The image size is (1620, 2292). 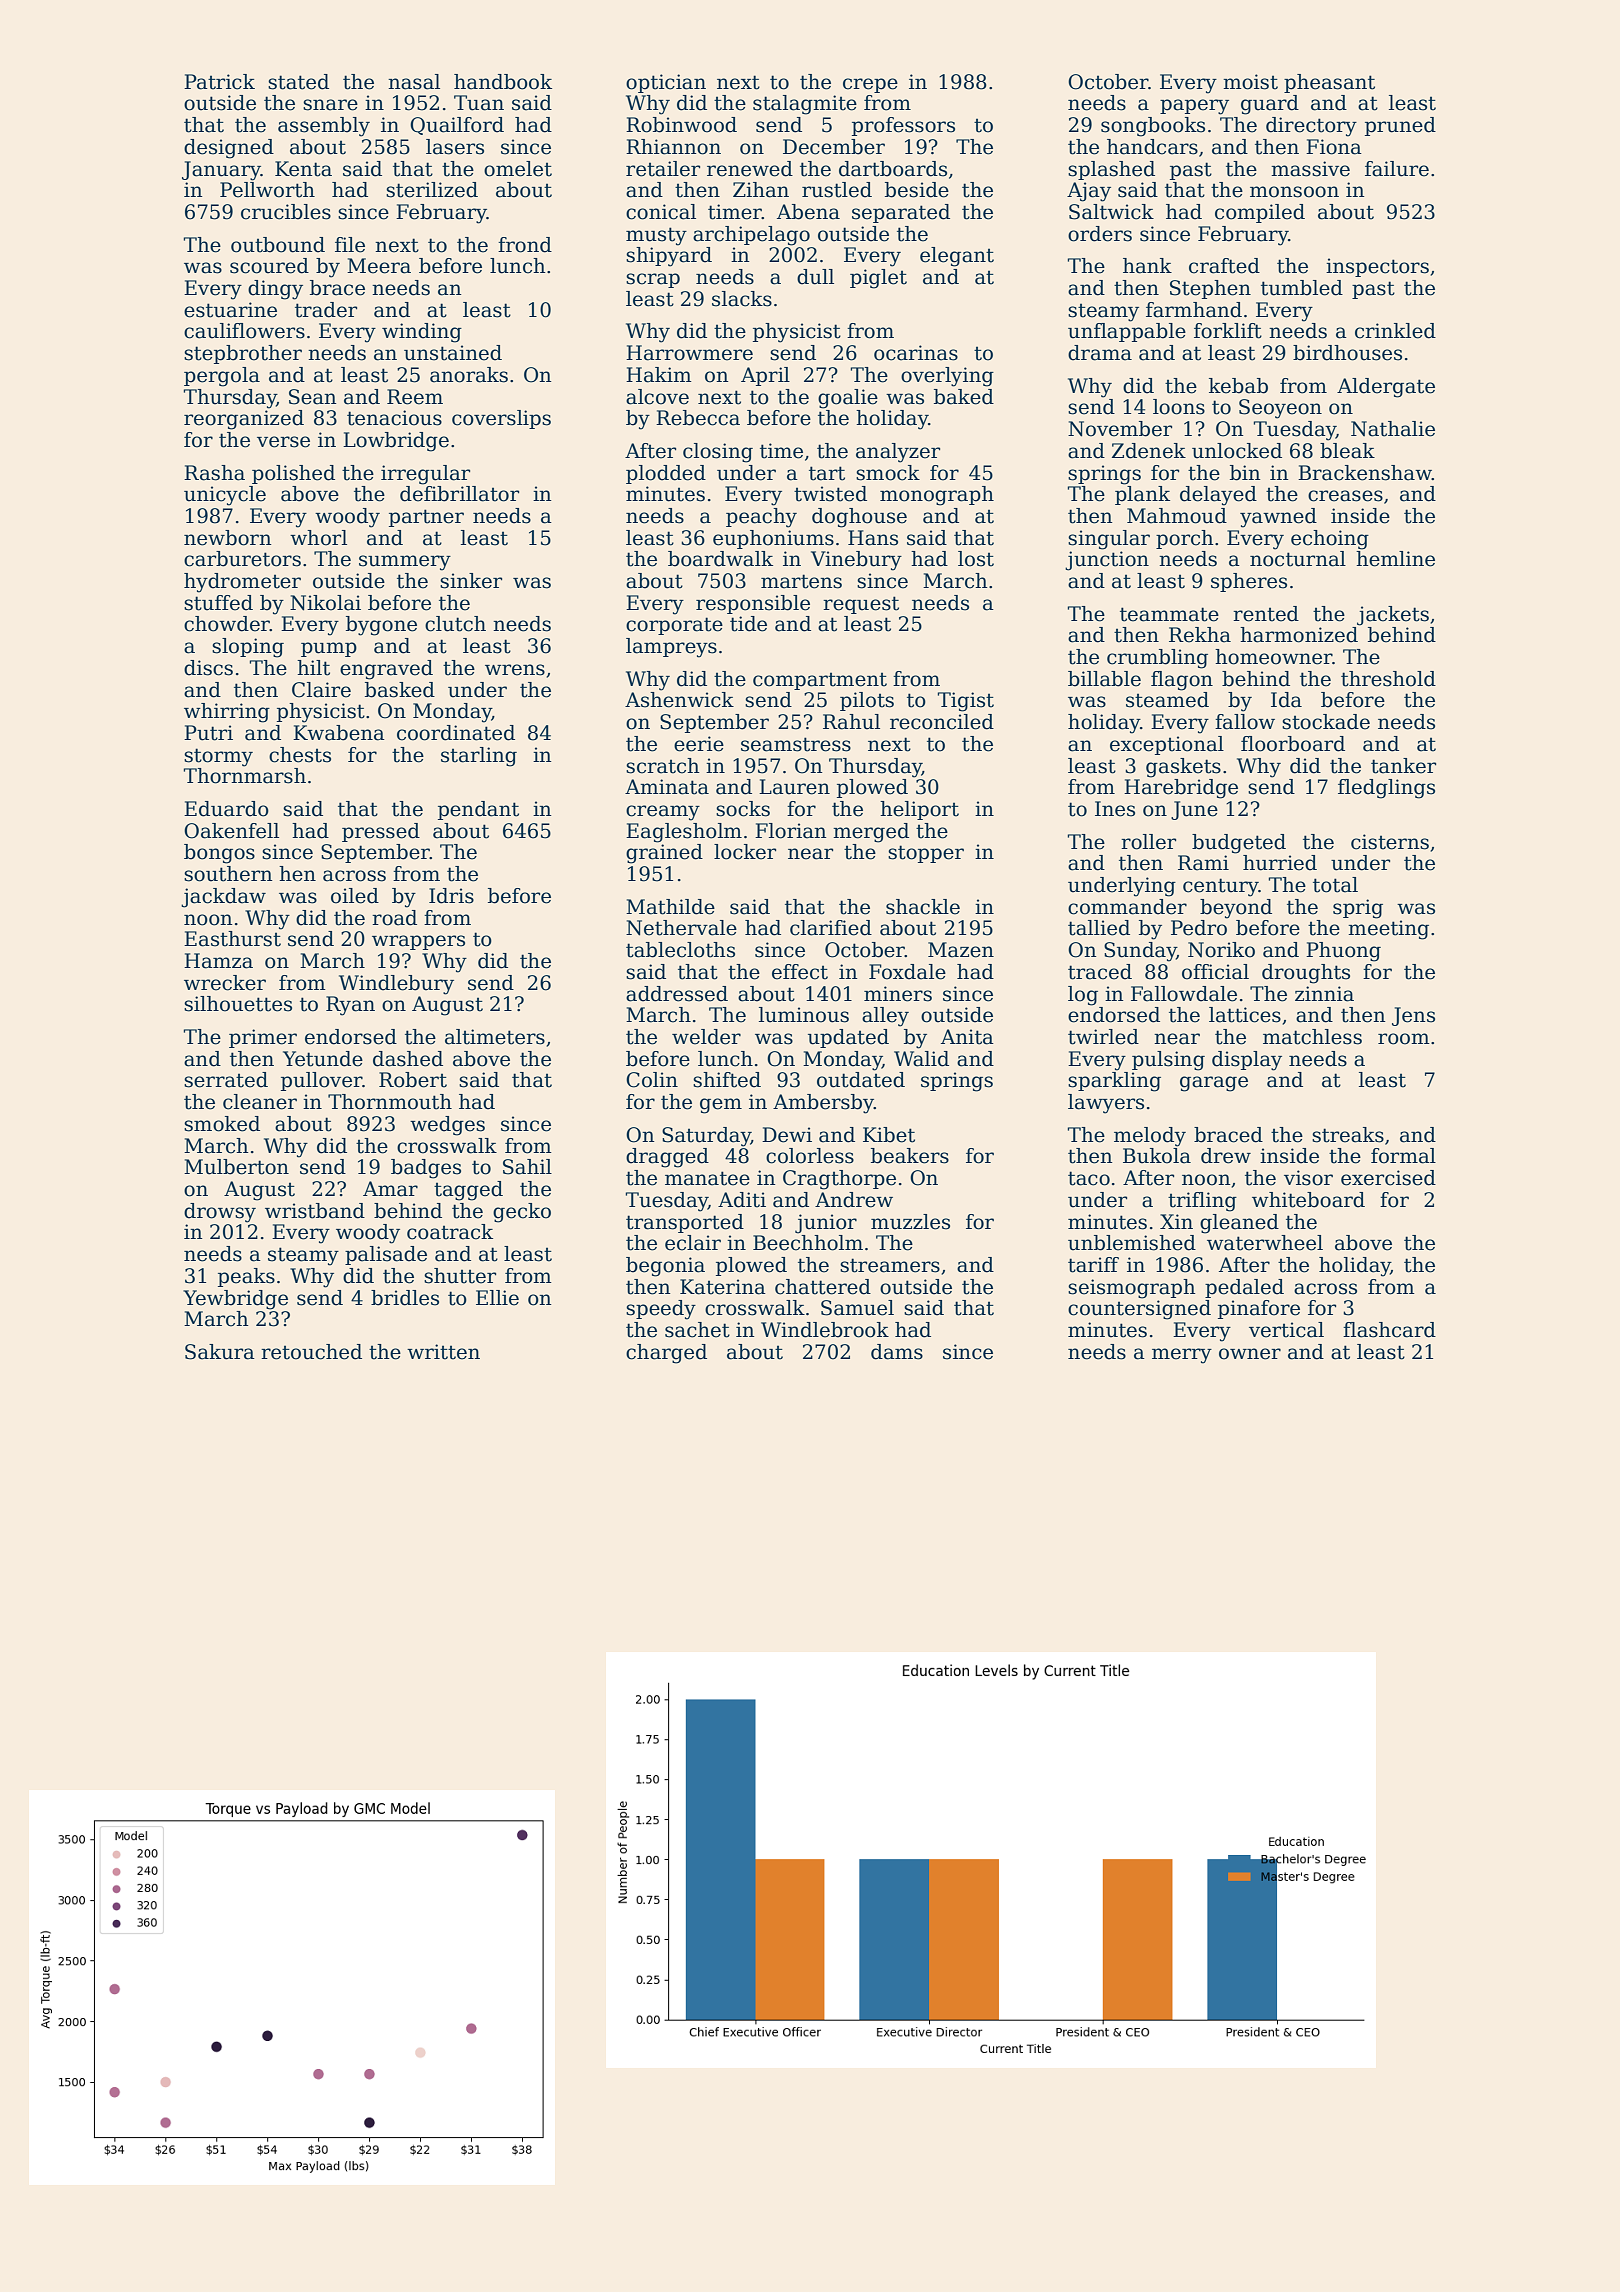 I want to click on road, so click(x=394, y=918).
